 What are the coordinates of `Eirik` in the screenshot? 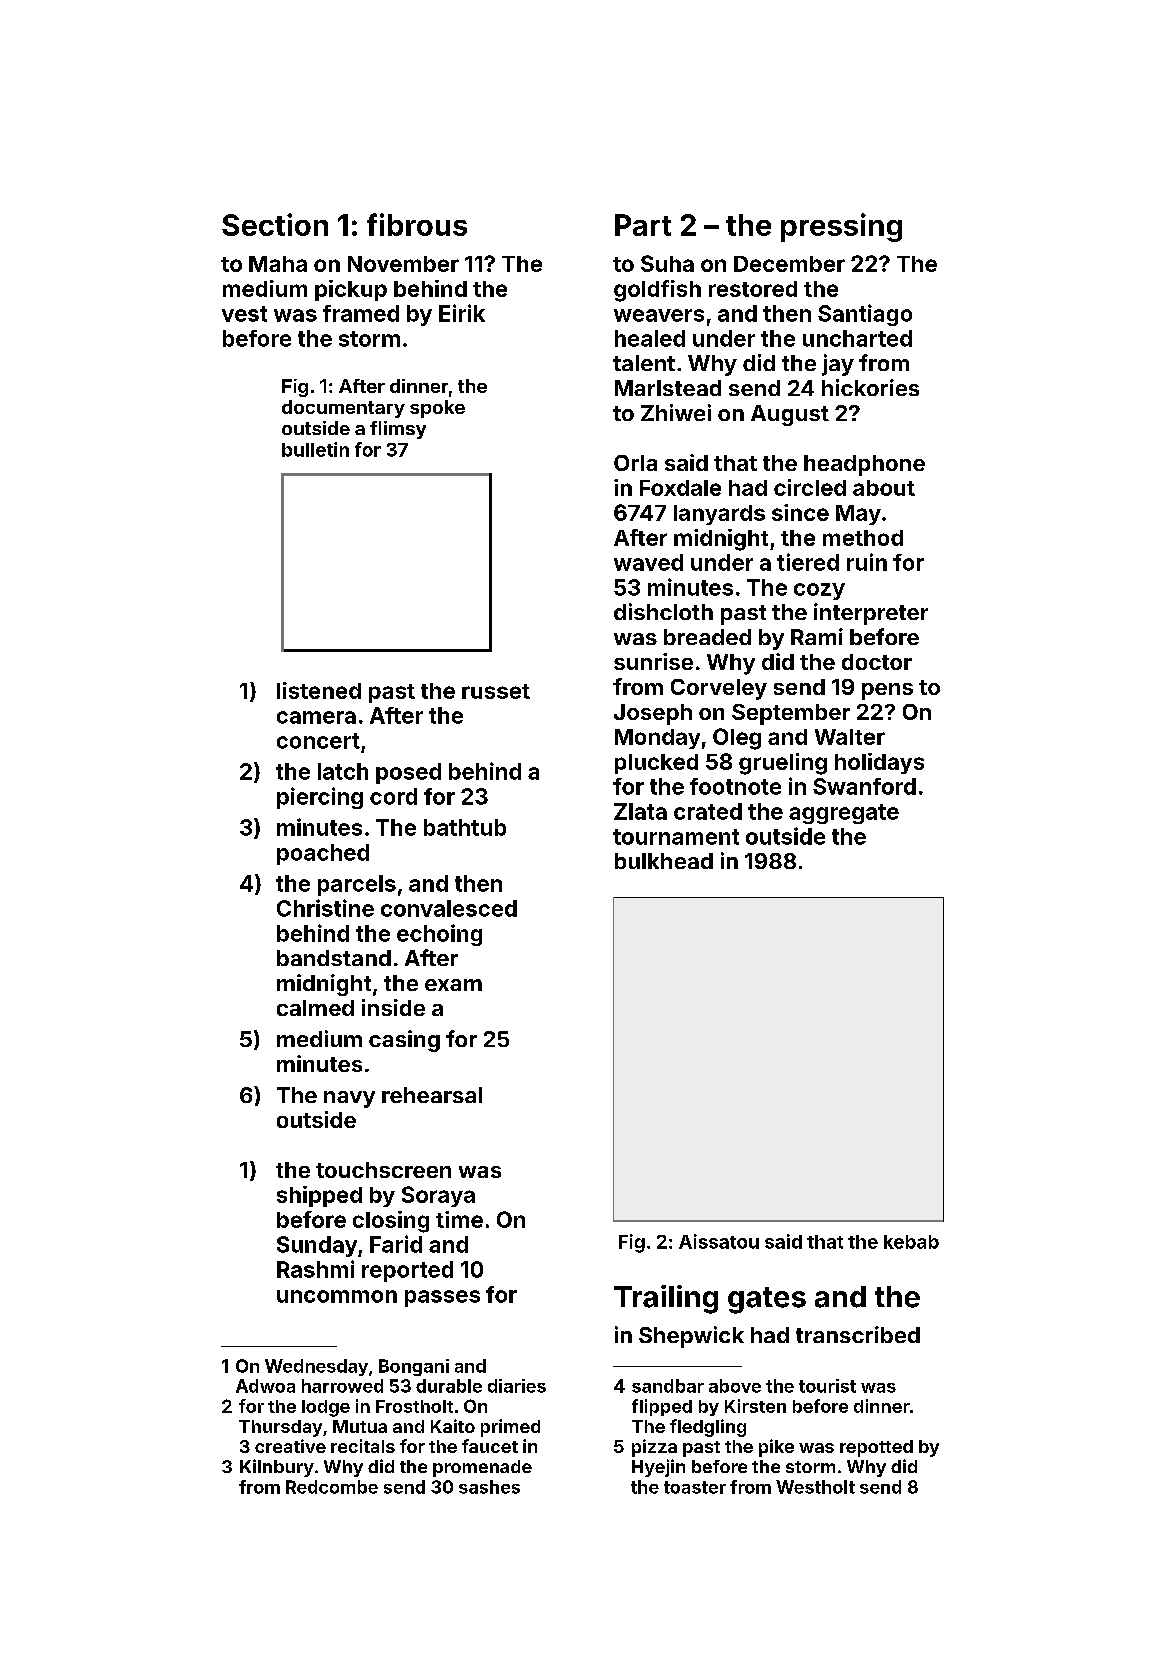 It's located at (462, 313).
